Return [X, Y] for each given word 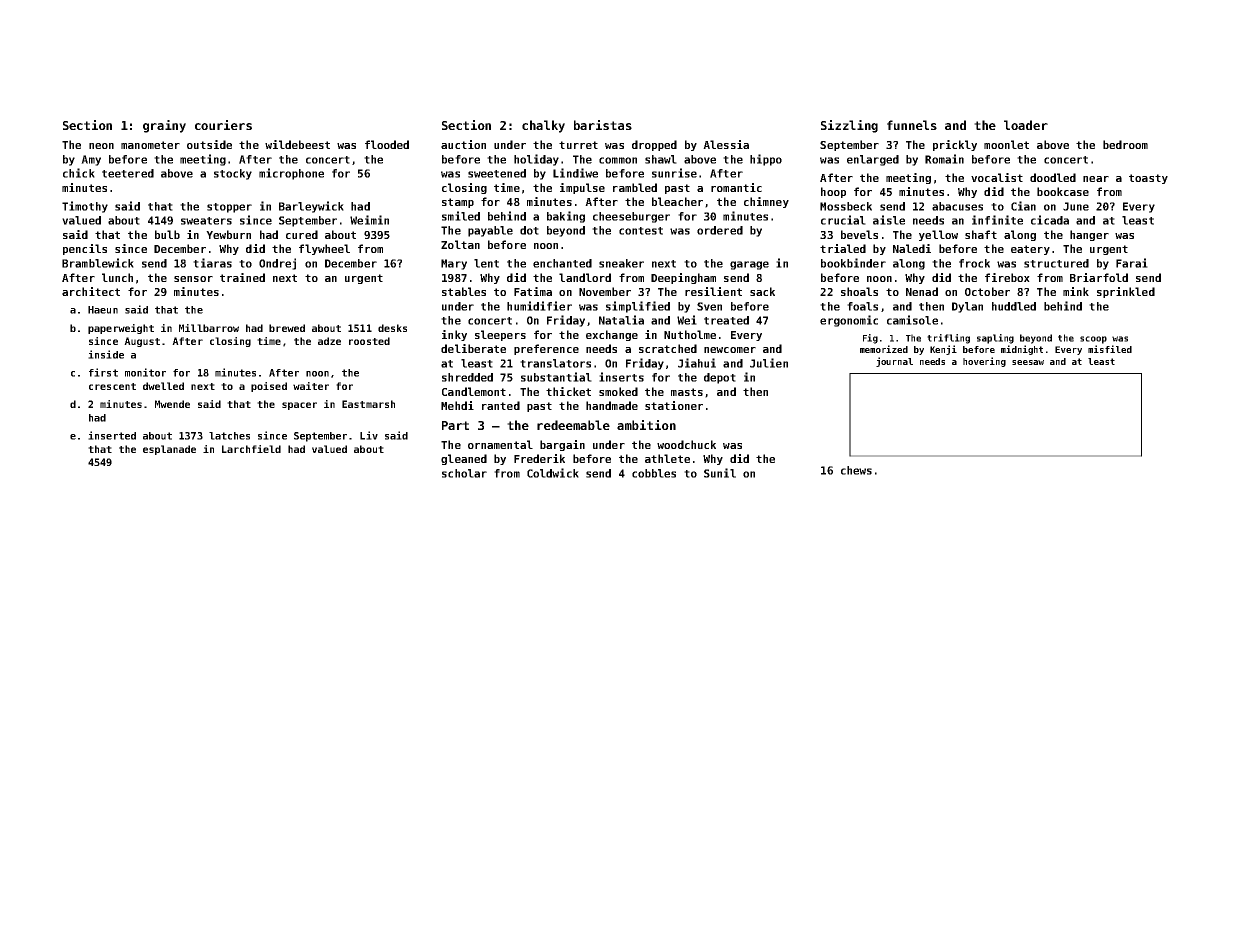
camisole [912, 320]
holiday [536, 160]
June [1076, 206]
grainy [164, 126]
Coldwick [553, 473]
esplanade [169, 450]
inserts [621, 377]
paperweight [121, 329]
